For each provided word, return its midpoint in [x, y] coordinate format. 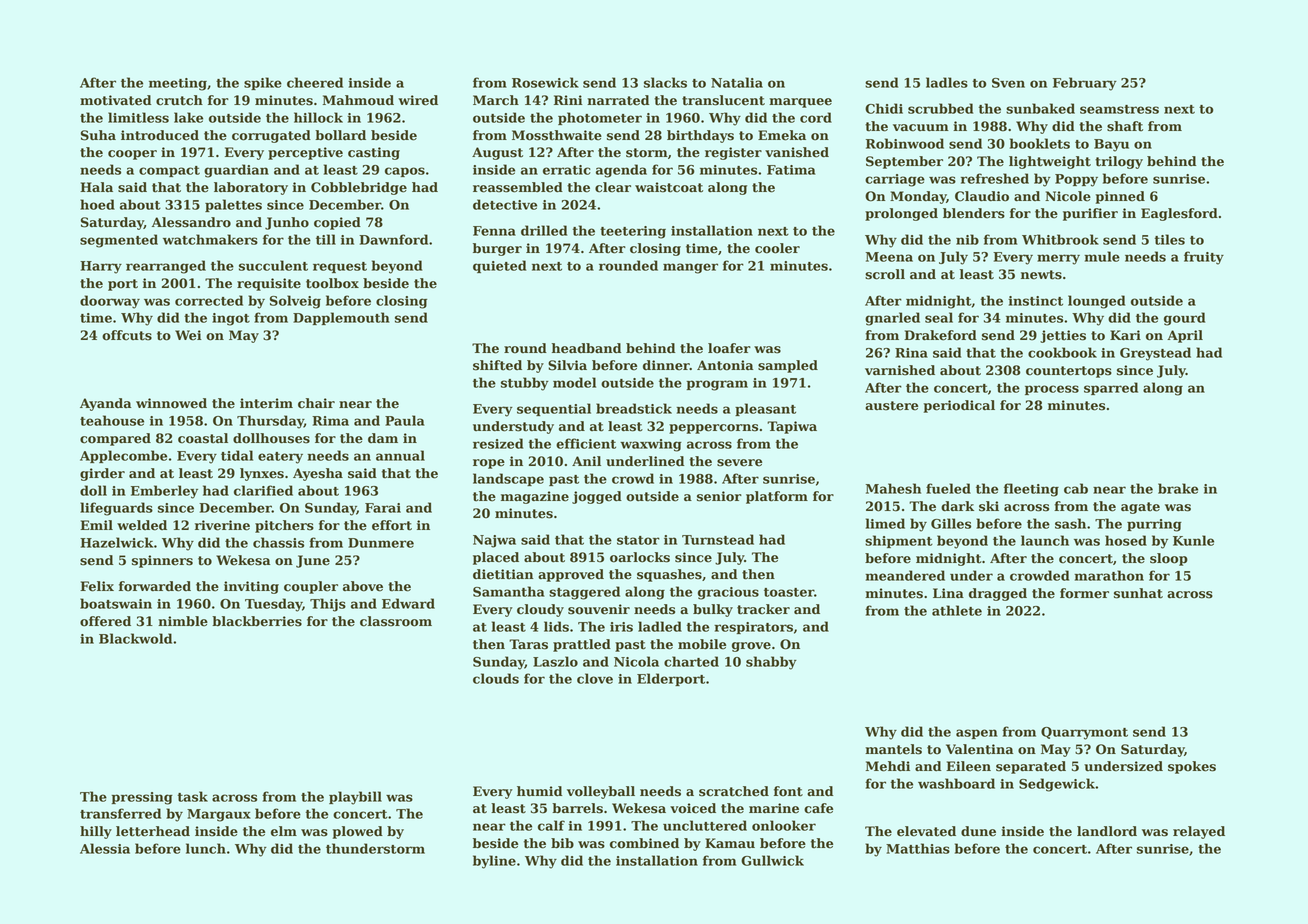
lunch [206, 848]
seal [939, 317]
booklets [1040, 143]
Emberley [164, 492]
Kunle [1193, 540]
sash [1070, 523]
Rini [568, 100]
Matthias [918, 848]
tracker [763, 609]
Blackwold [135, 638]
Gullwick [772, 860]
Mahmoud [358, 100]
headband [586, 348]
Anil [586, 461]
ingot [231, 319]
